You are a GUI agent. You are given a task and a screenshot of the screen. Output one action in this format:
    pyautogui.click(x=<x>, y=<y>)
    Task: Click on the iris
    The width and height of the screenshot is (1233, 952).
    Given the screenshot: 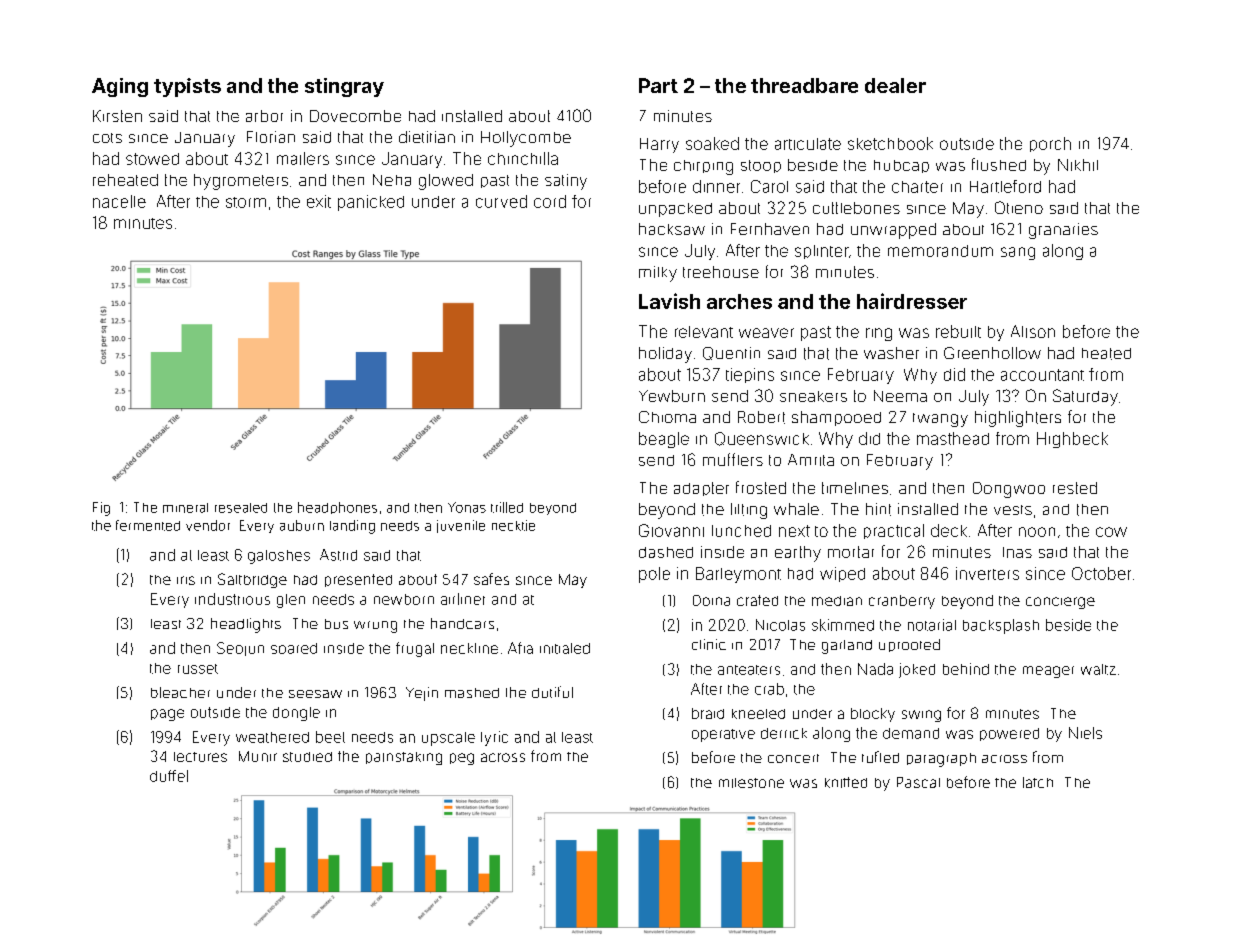 What is the action you would take?
    pyautogui.click(x=186, y=580)
